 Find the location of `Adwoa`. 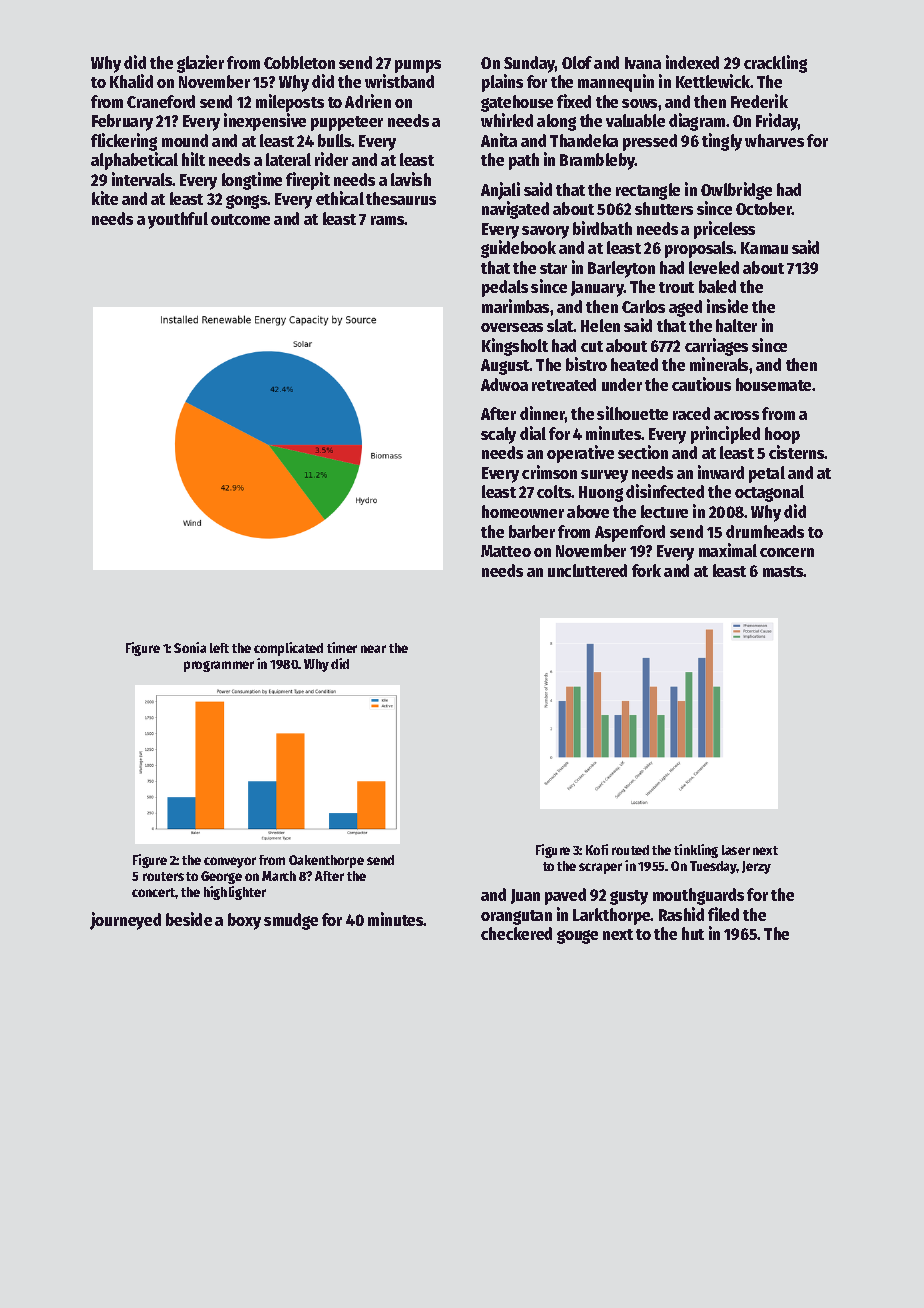

Adwoa is located at coordinates (504, 384).
